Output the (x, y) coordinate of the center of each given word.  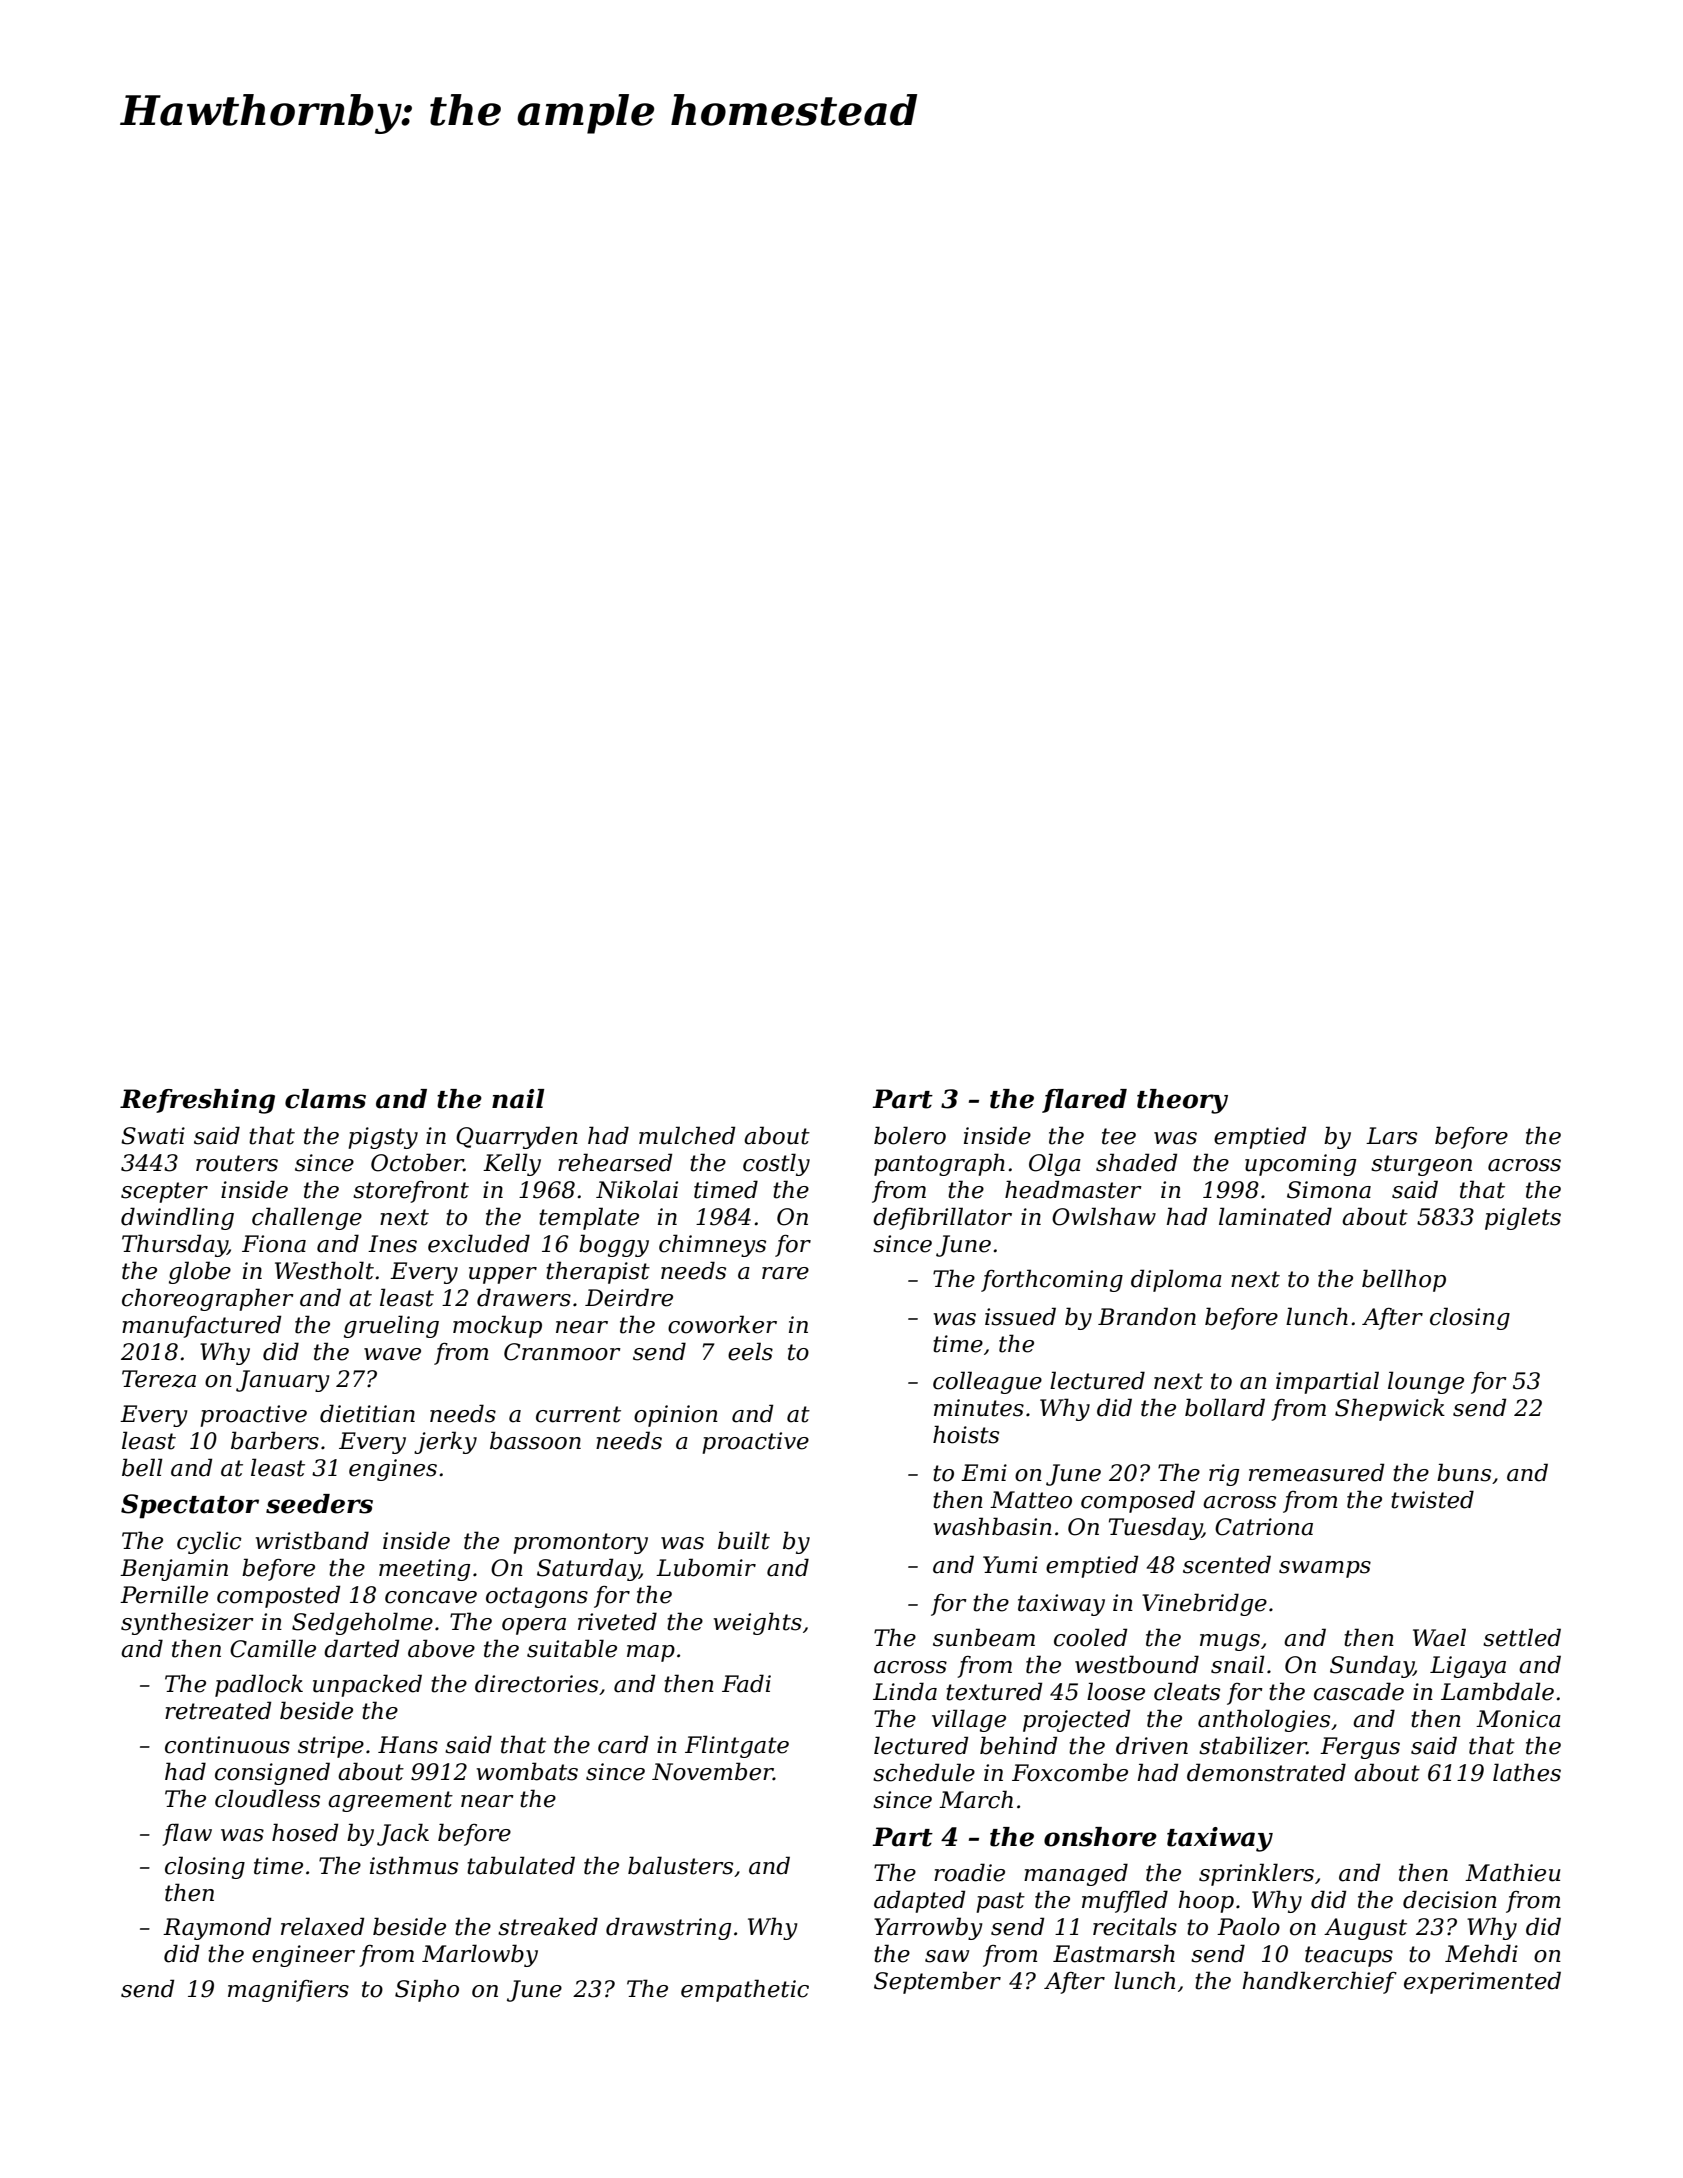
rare (785, 1273)
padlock (259, 1685)
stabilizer (1253, 1745)
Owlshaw (1104, 1216)
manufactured (201, 1326)
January (283, 1381)
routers (237, 1163)
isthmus (414, 1865)
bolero (910, 1135)
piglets (1523, 1218)
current (578, 1414)
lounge (1426, 1382)
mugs (1230, 1642)
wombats (527, 1771)
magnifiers (288, 1991)
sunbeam (984, 1637)
